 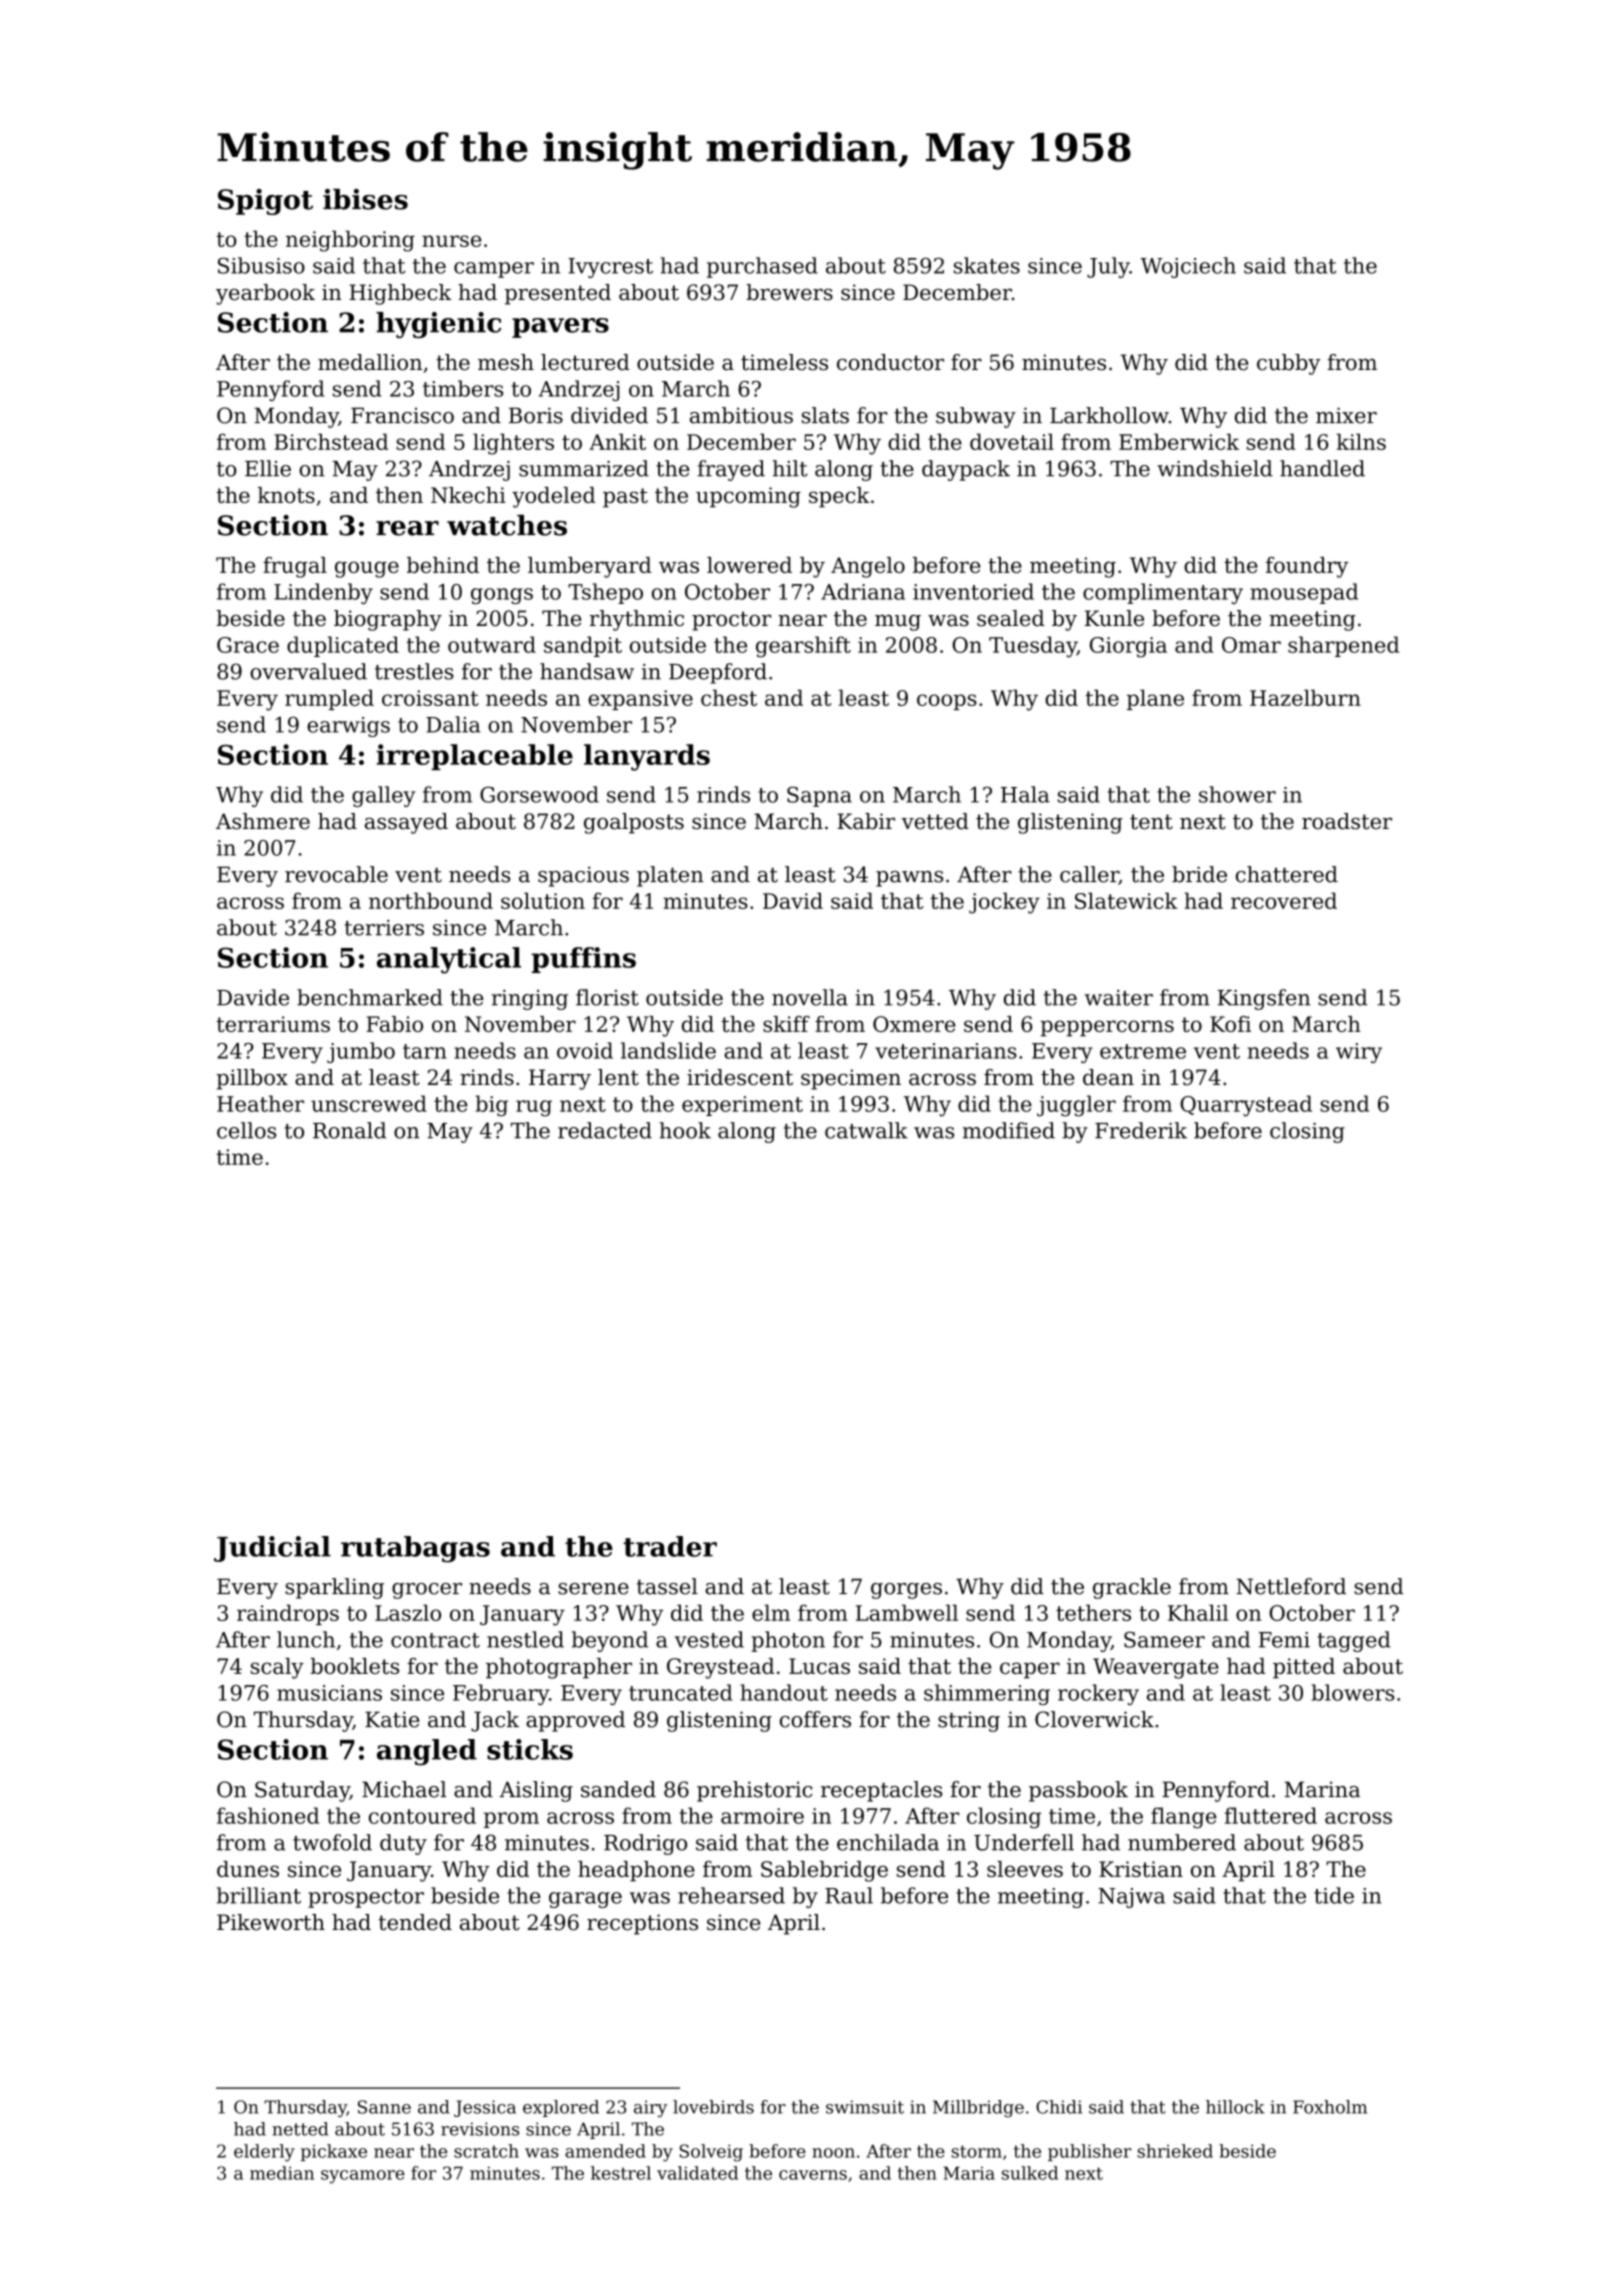 I want to click on Spigot, so click(x=265, y=202).
